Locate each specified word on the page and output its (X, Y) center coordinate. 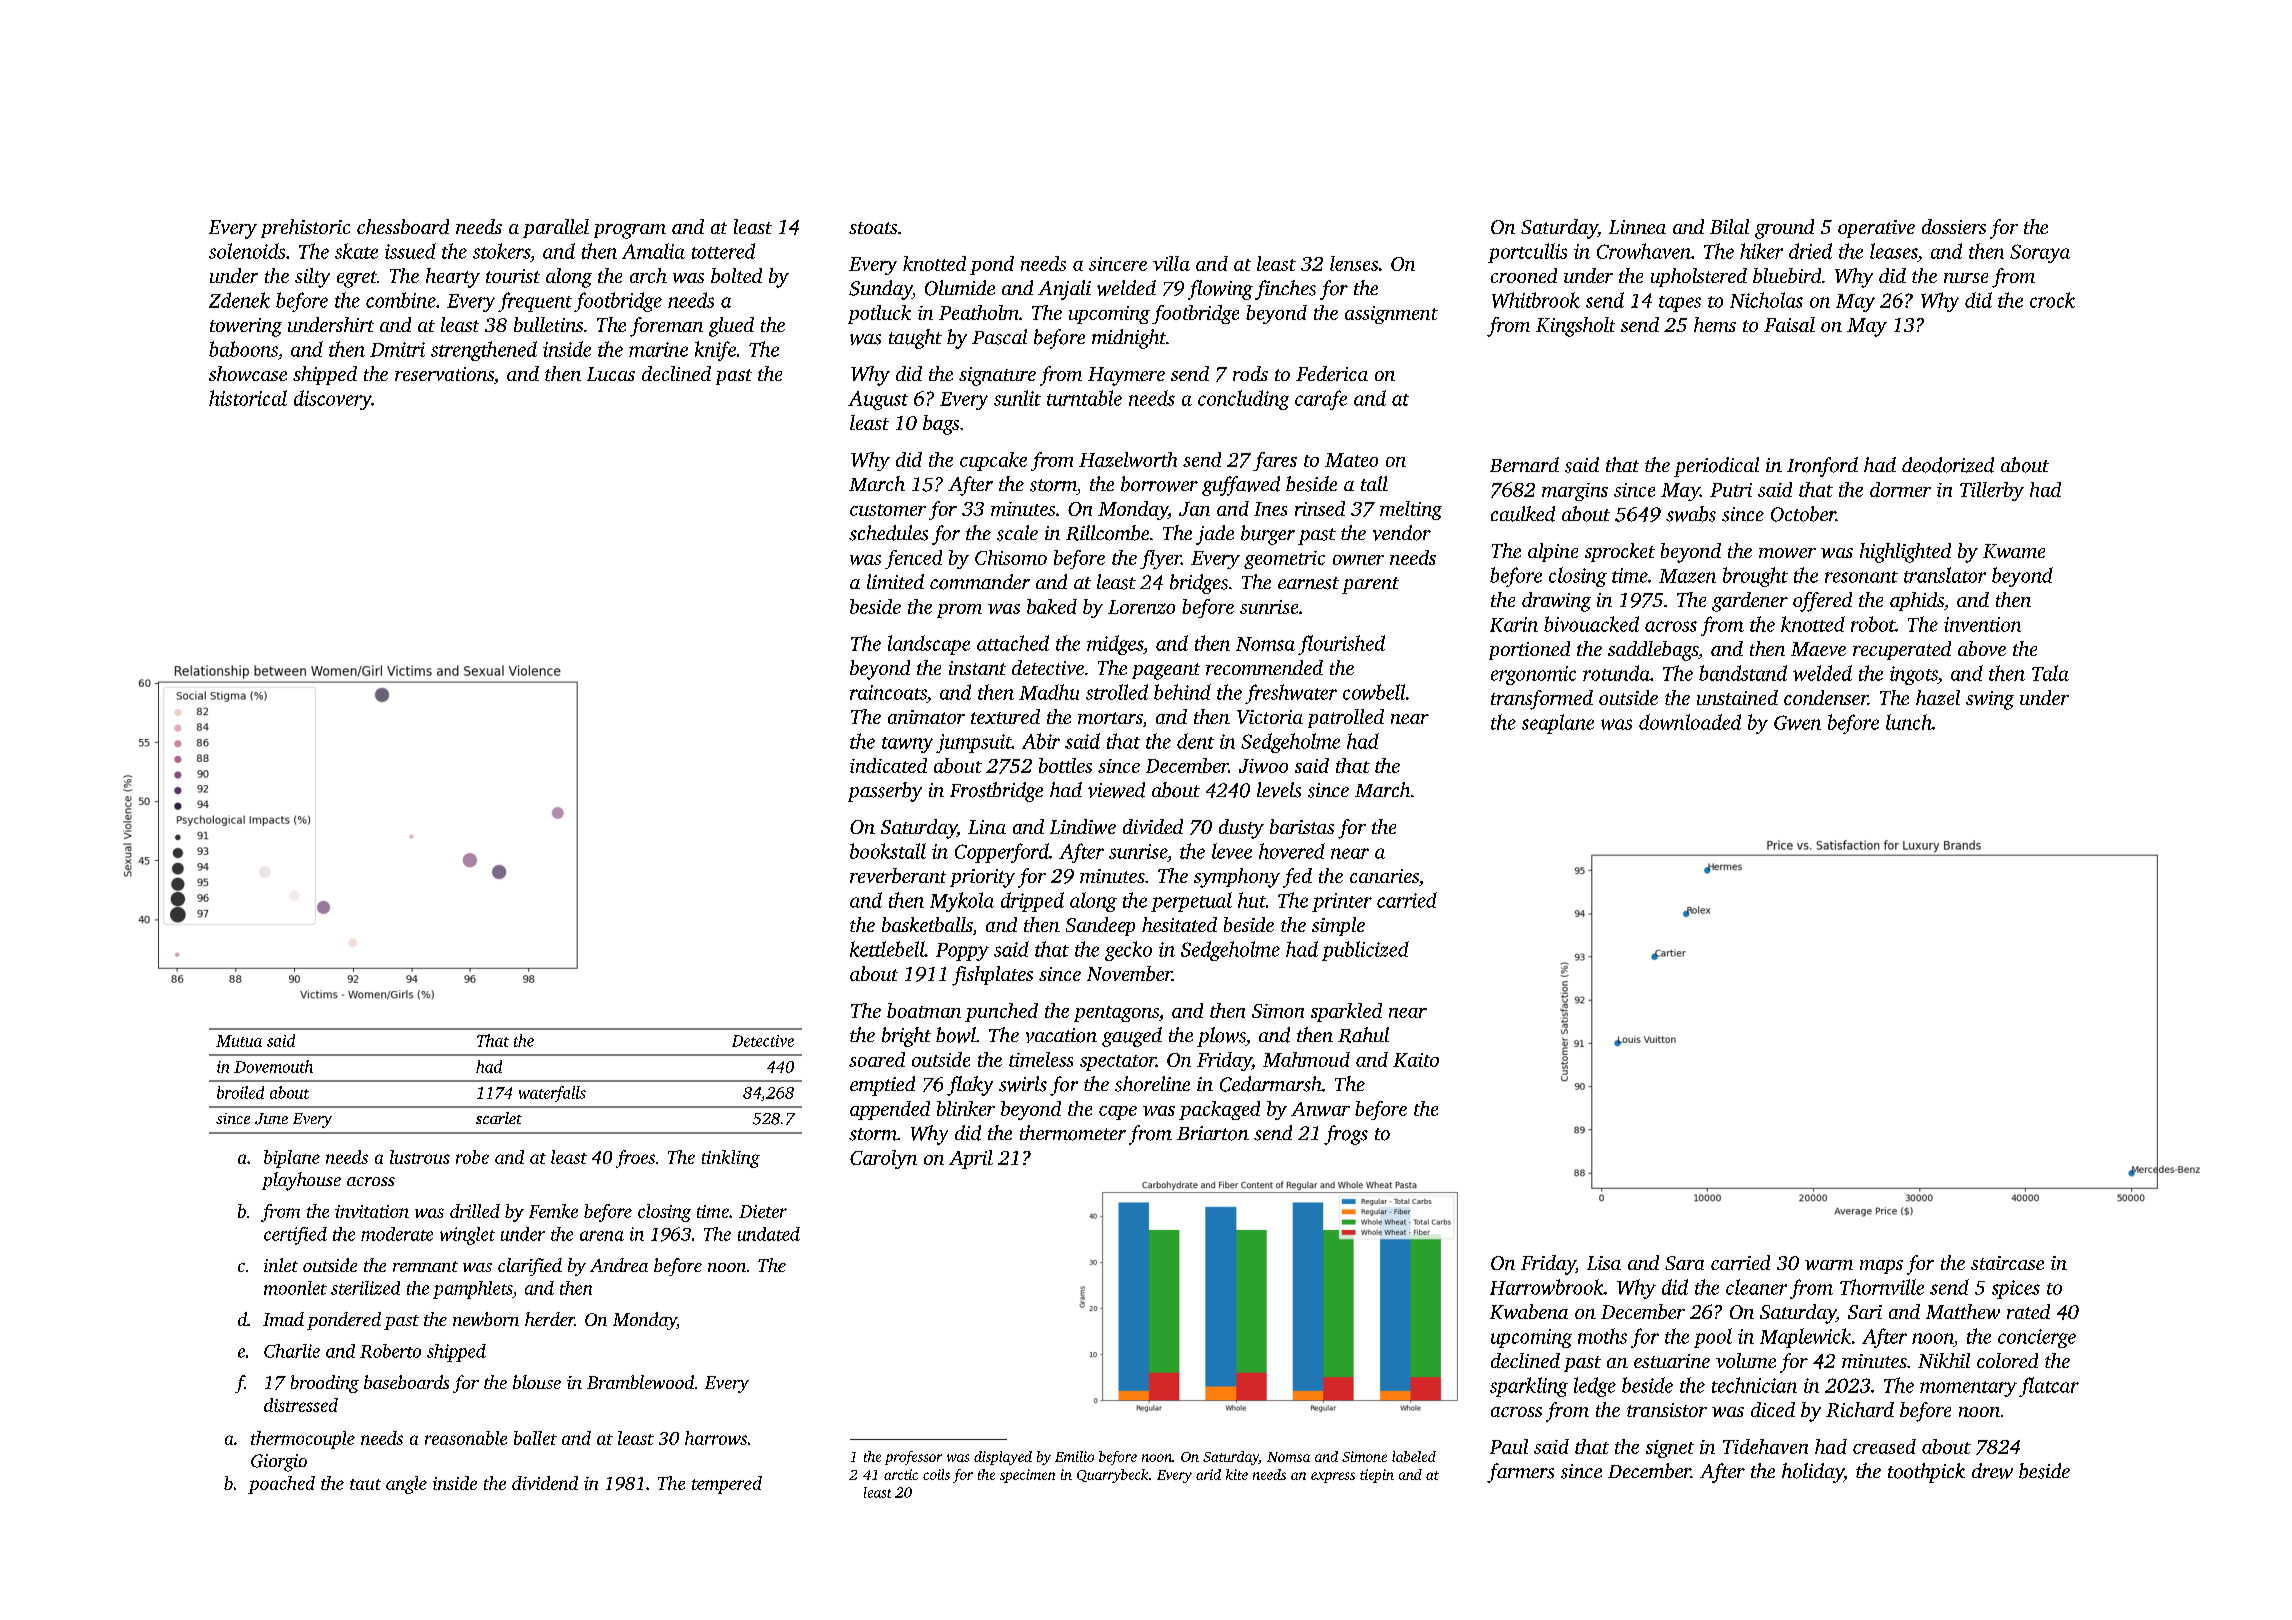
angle (406, 1485)
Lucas (611, 374)
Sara (1684, 1263)
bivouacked (1591, 624)
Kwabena (1529, 1311)
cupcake (993, 461)
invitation (372, 1211)
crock (2052, 300)
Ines (1270, 509)
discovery (333, 400)
